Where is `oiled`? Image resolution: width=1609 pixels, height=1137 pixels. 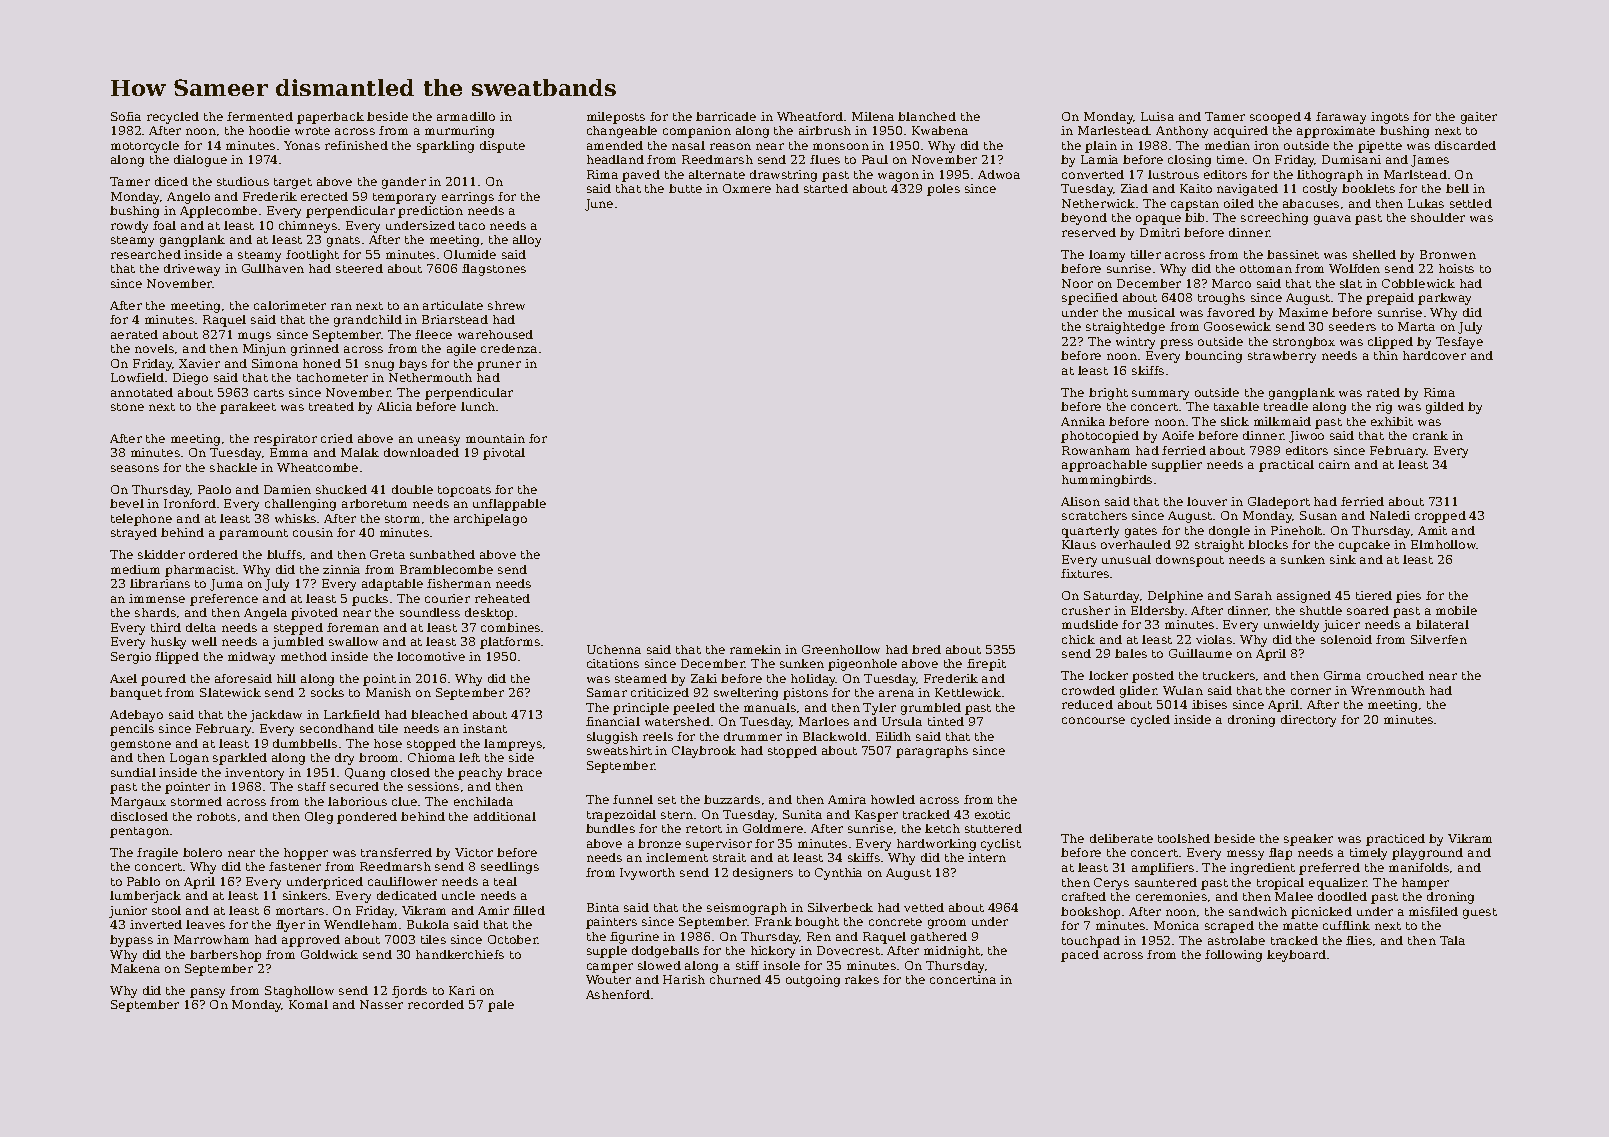
oiled is located at coordinates (1239, 203).
